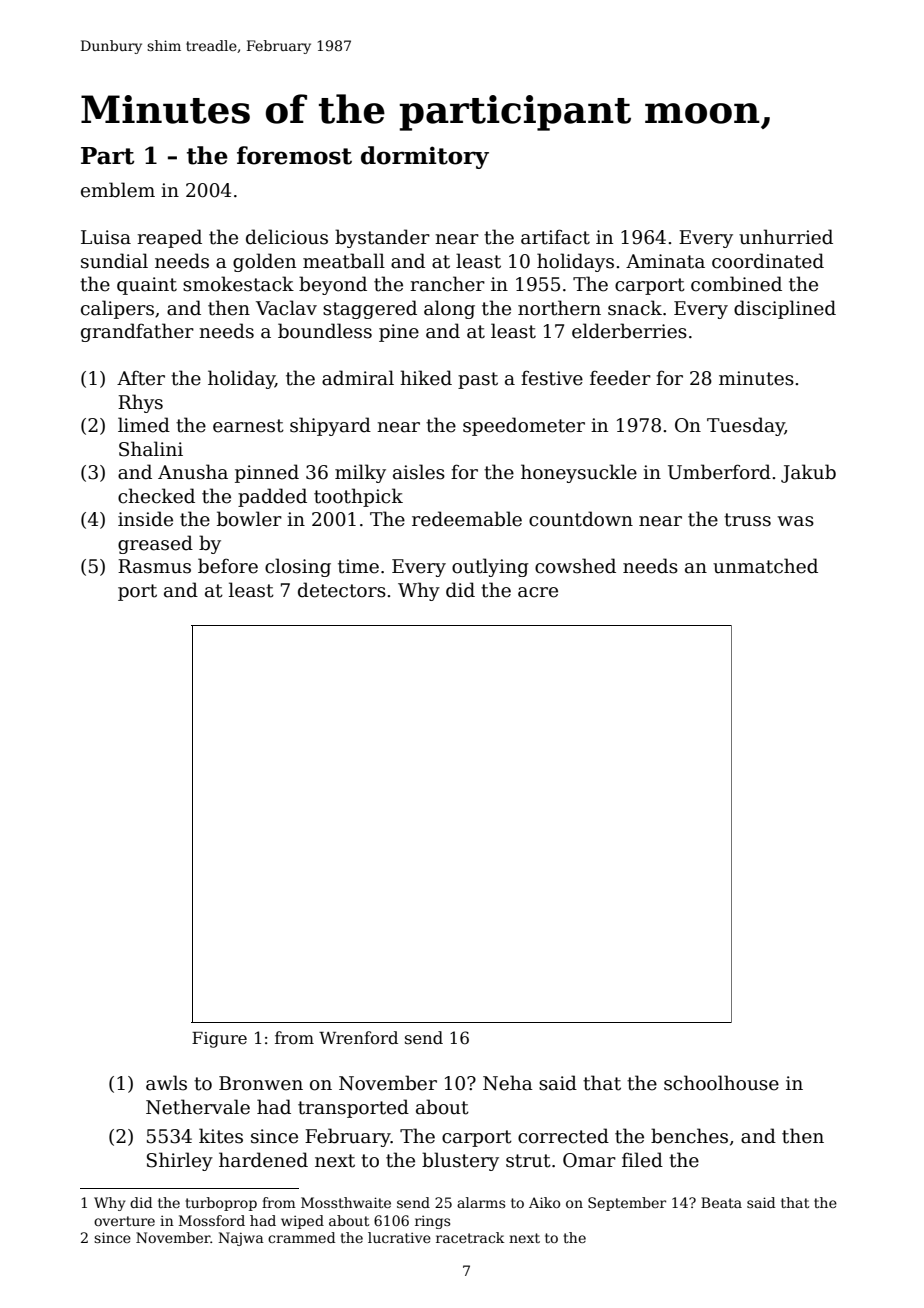  Describe the element at coordinates (765, 566) in the screenshot. I see `unmatched` at that location.
